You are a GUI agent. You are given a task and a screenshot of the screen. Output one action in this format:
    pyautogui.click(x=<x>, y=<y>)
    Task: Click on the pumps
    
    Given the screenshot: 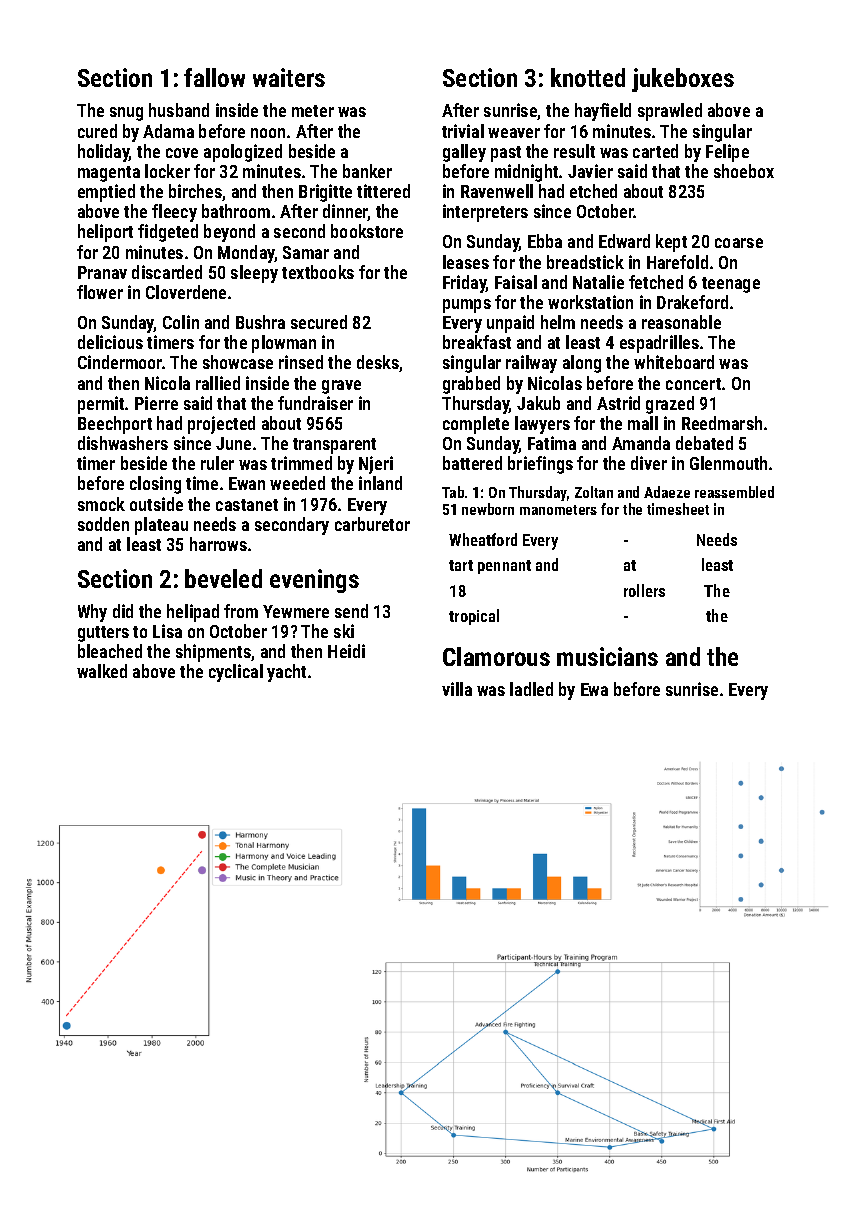 What is the action you would take?
    pyautogui.click(x=467, y=306)
